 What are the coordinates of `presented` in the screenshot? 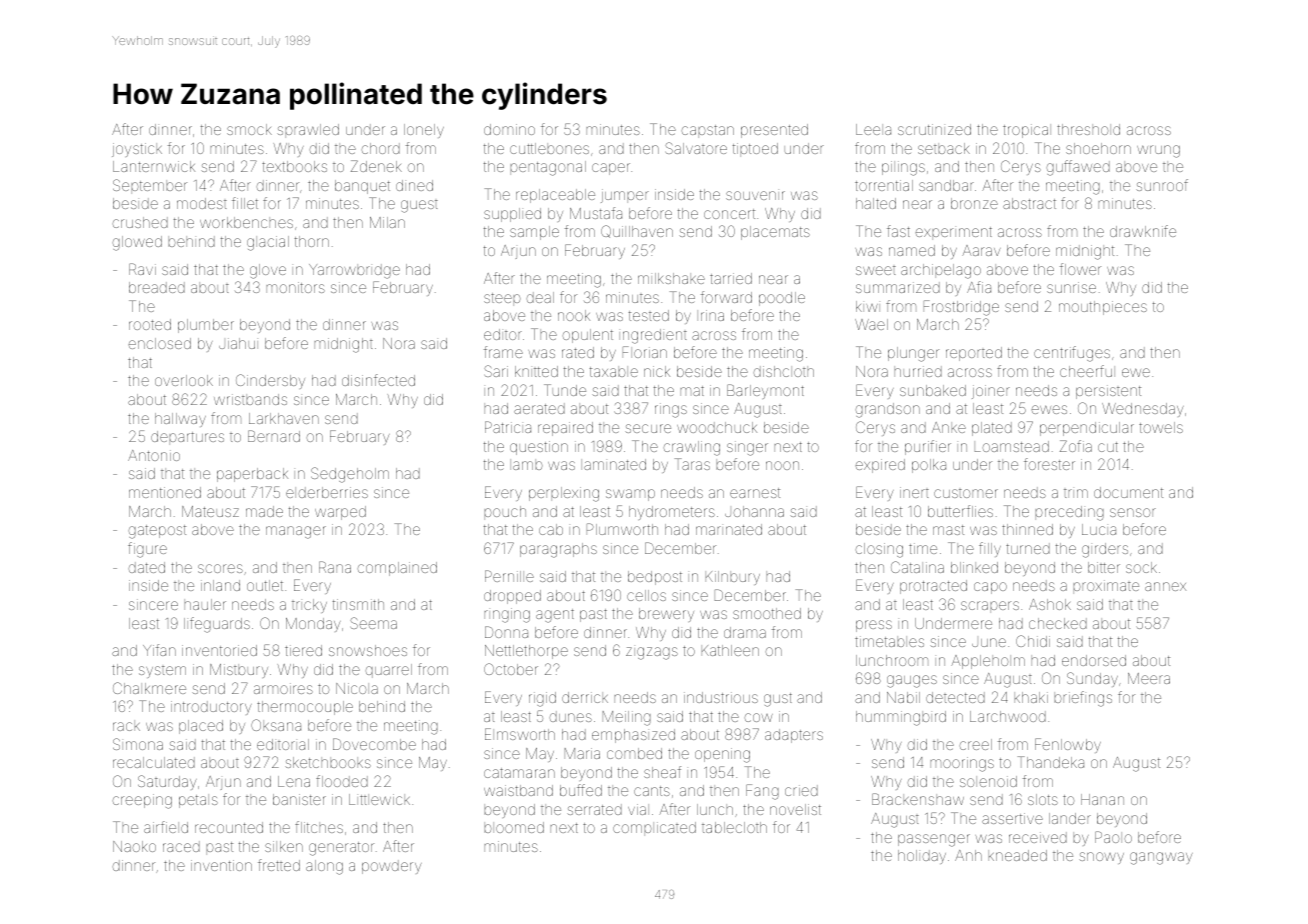 It's located at (774, 131).
